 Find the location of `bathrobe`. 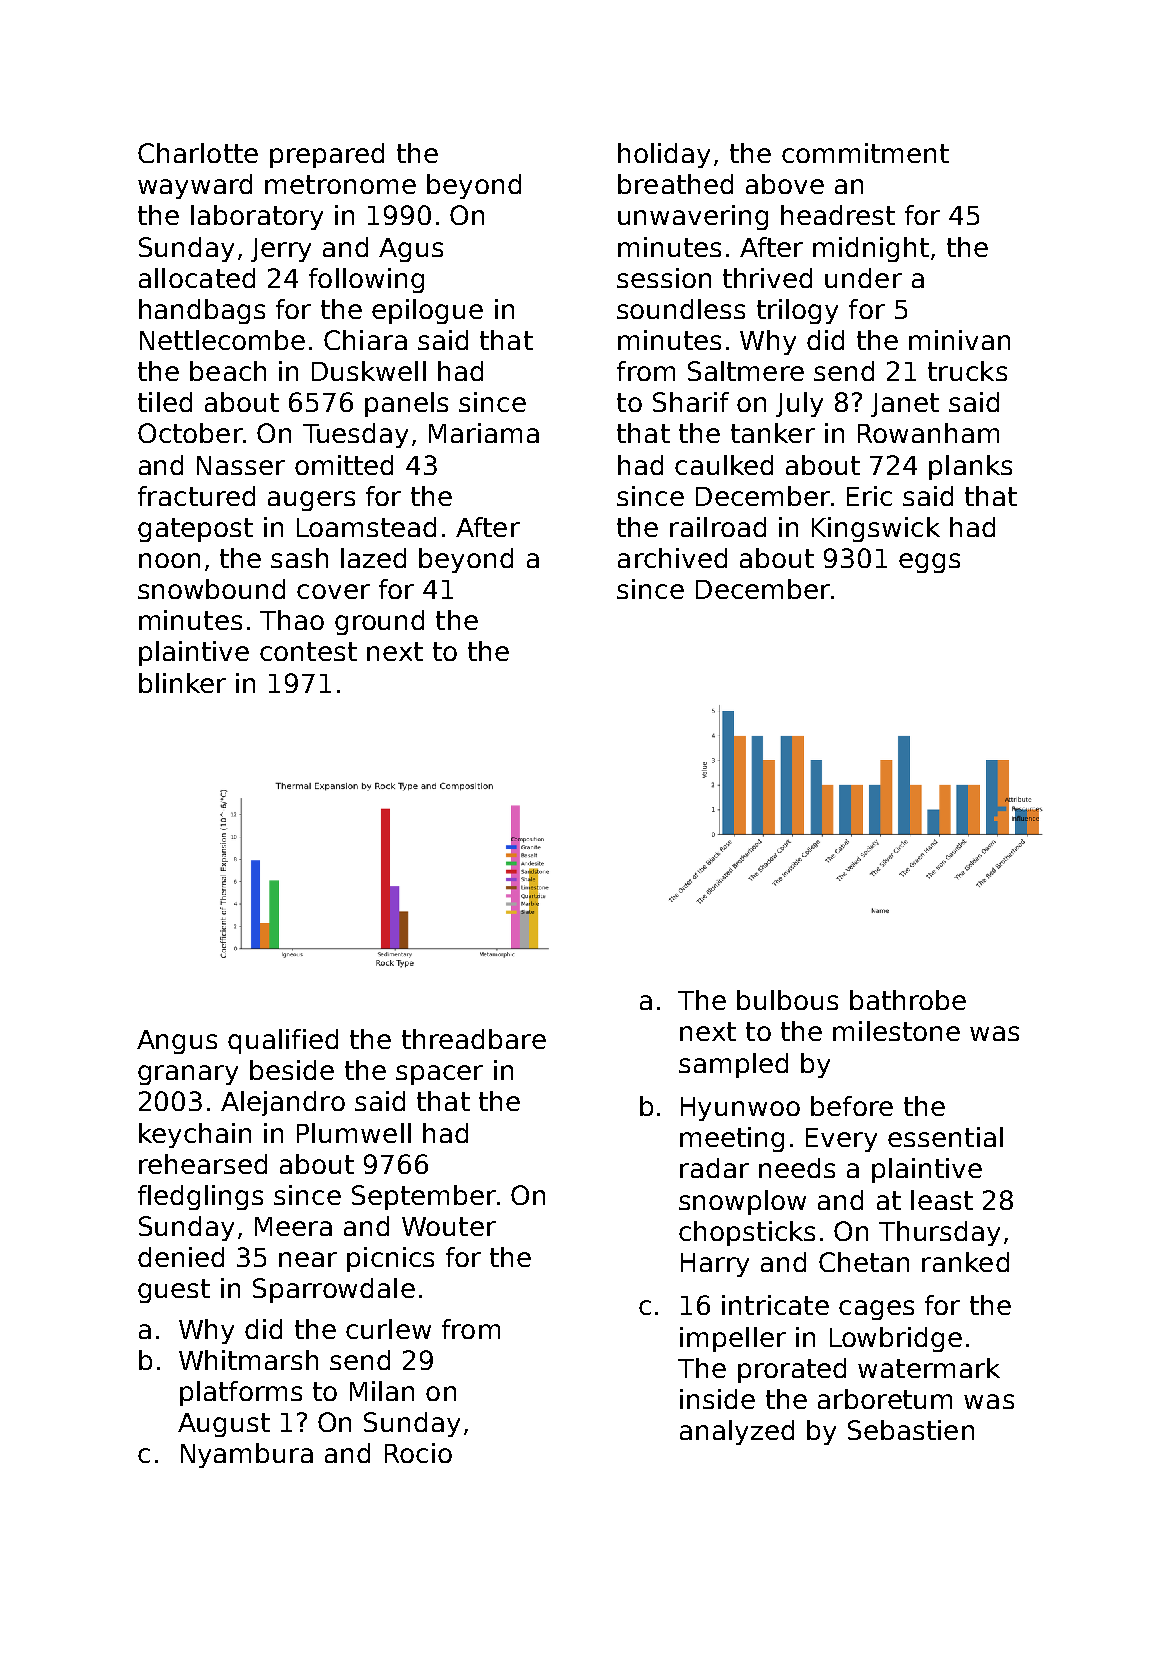

bathrobe is located at coordinates (908, 1000).
